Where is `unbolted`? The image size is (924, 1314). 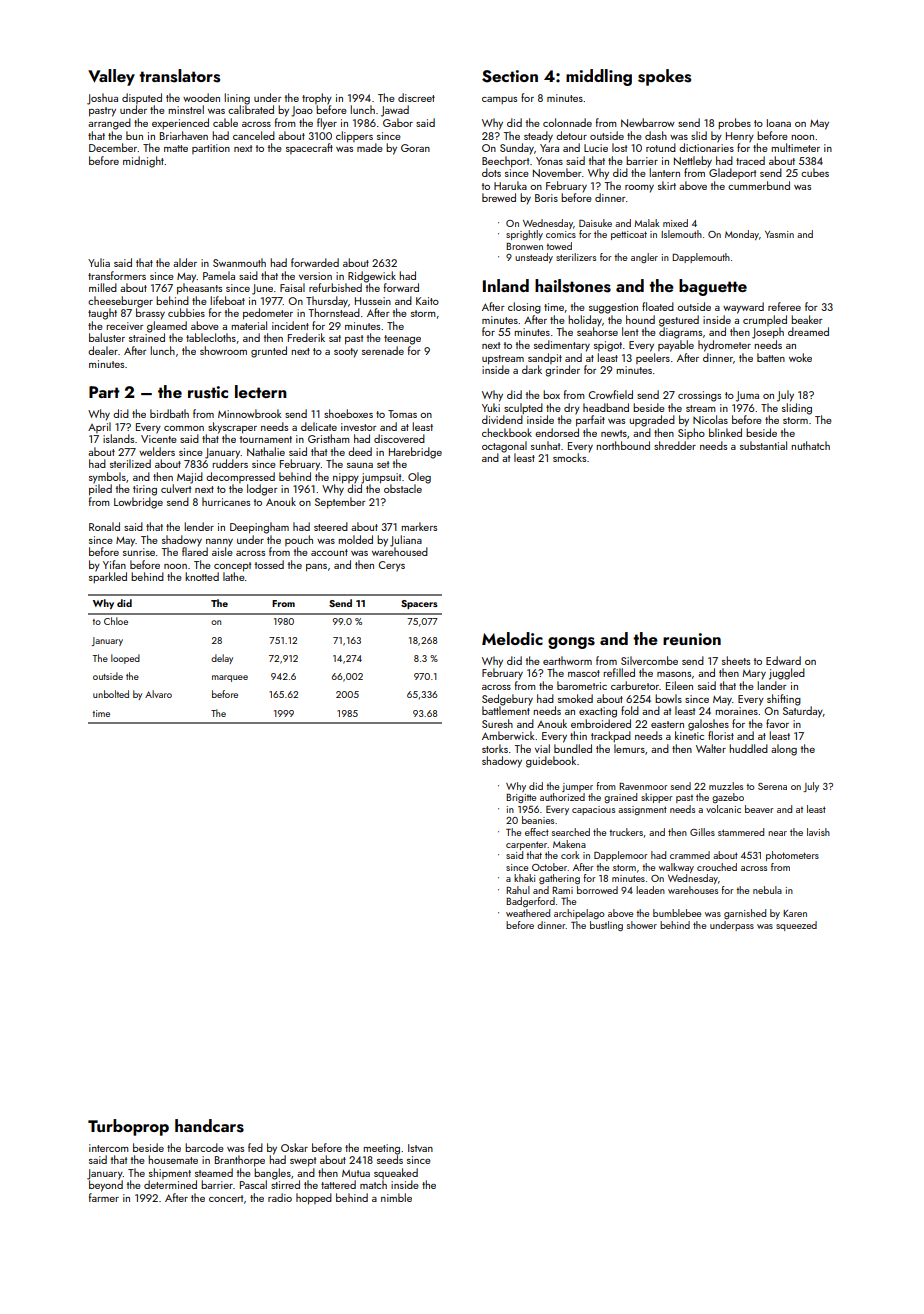 unbolted is located at coordinates (111, 694).
